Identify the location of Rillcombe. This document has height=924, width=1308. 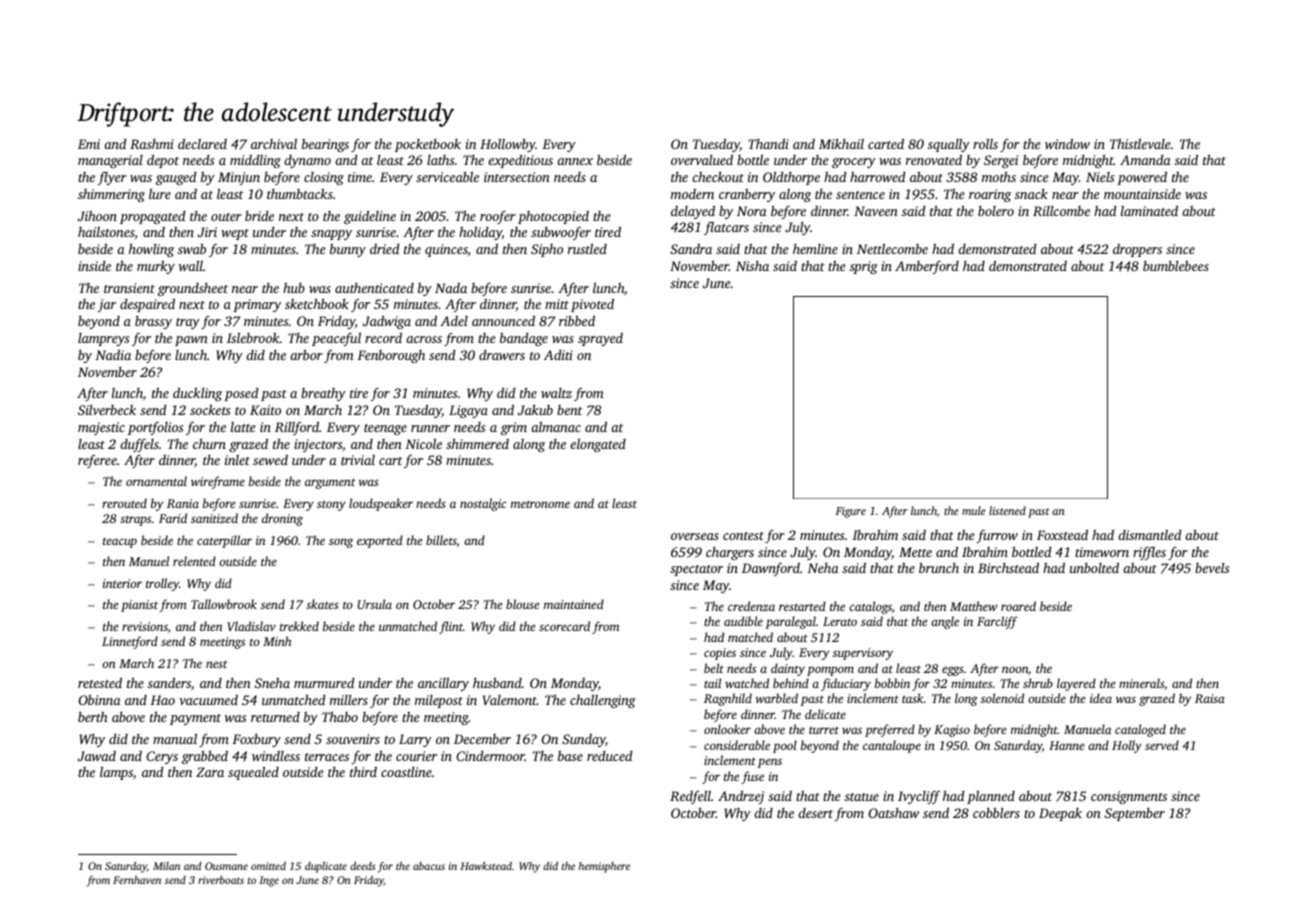
(1061, 211).
